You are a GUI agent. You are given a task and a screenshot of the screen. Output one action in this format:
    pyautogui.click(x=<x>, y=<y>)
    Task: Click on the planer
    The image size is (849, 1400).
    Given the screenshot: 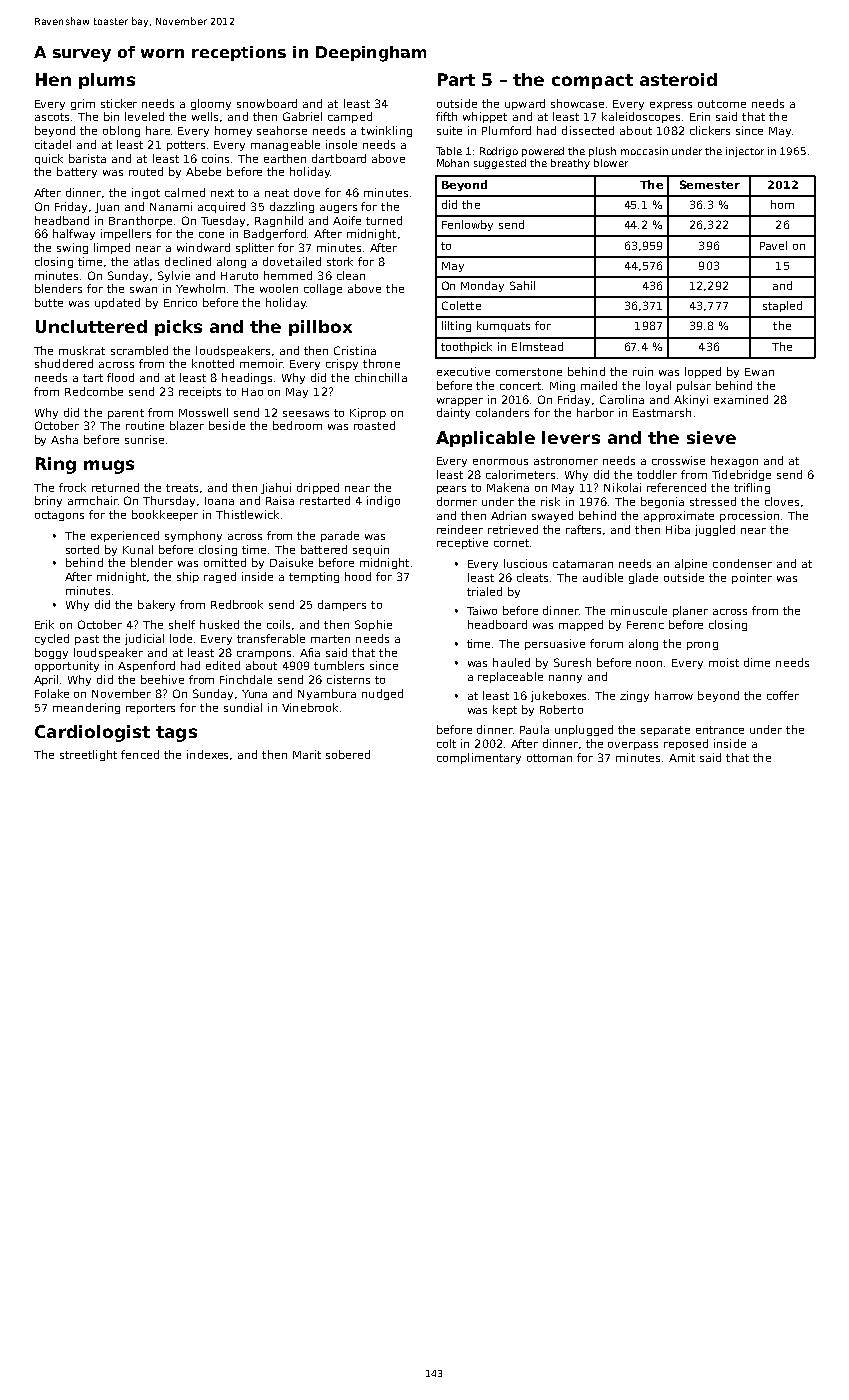 What is the action you would take?
    pyautogui.click(x=690, y=611)
